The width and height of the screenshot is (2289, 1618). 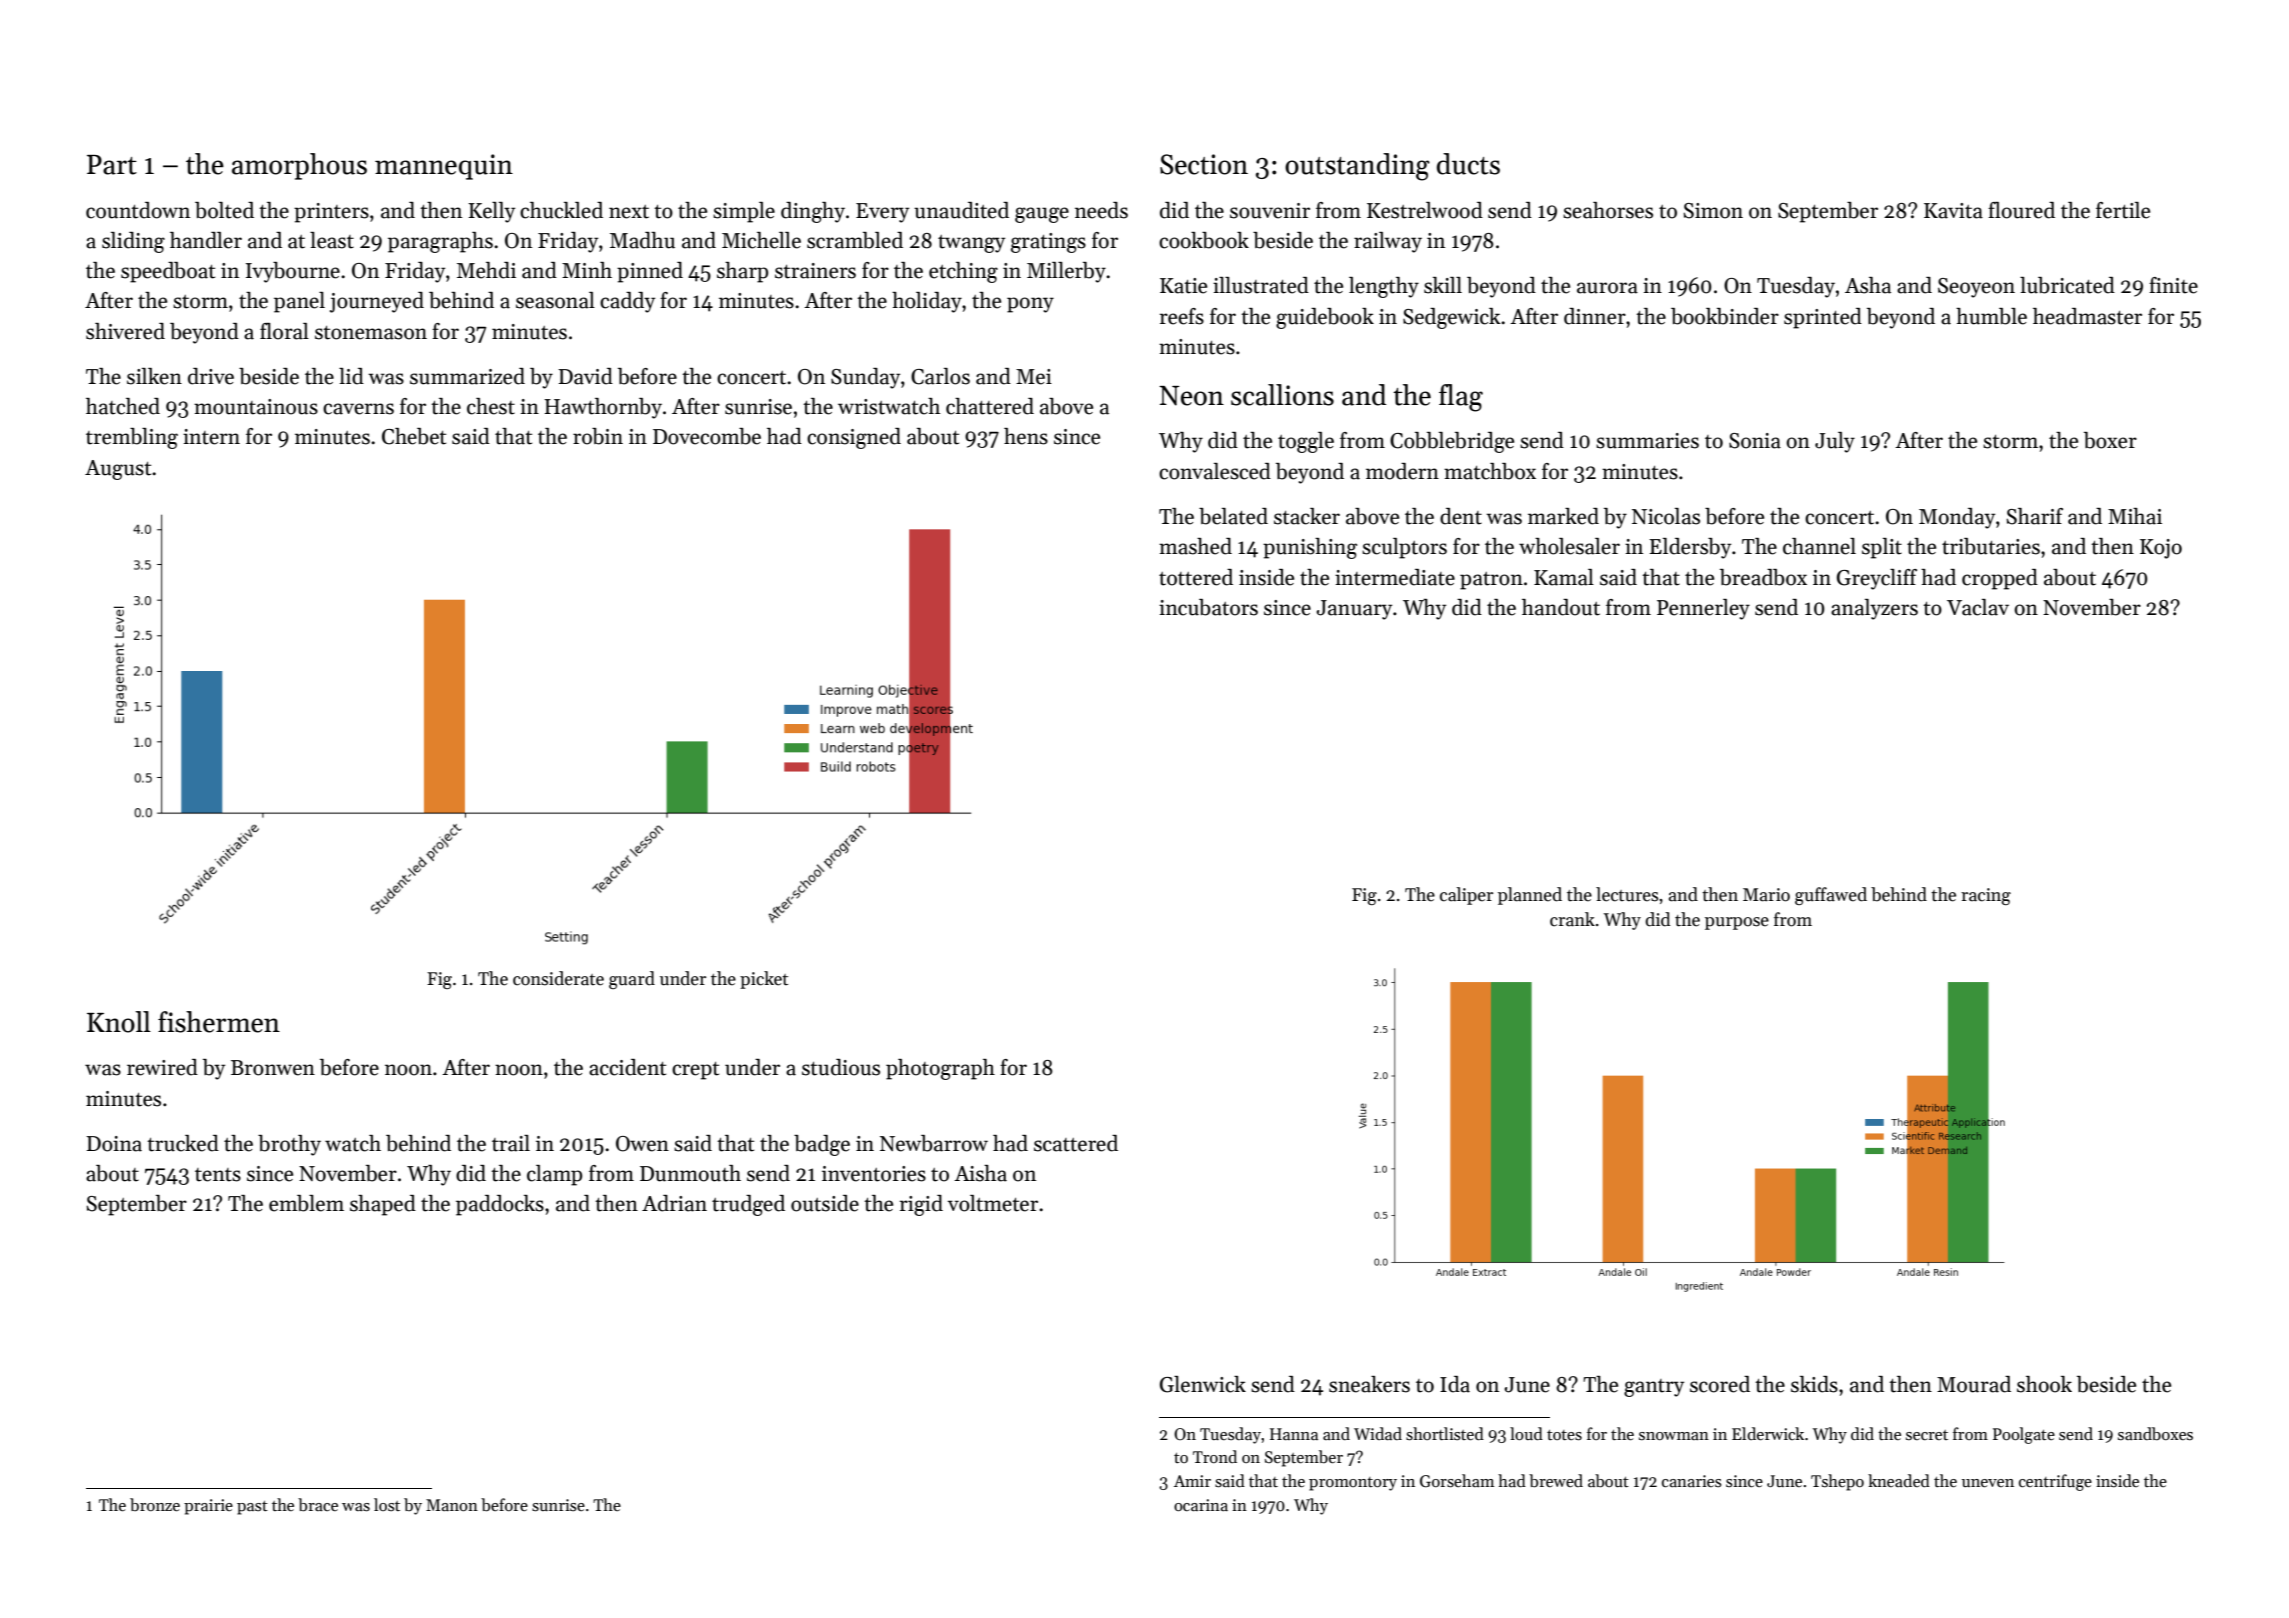 What do you see at coordinates (1692, 1481) in the screenshot?
I see `canaries` at bounding box center [1692, 1481].
